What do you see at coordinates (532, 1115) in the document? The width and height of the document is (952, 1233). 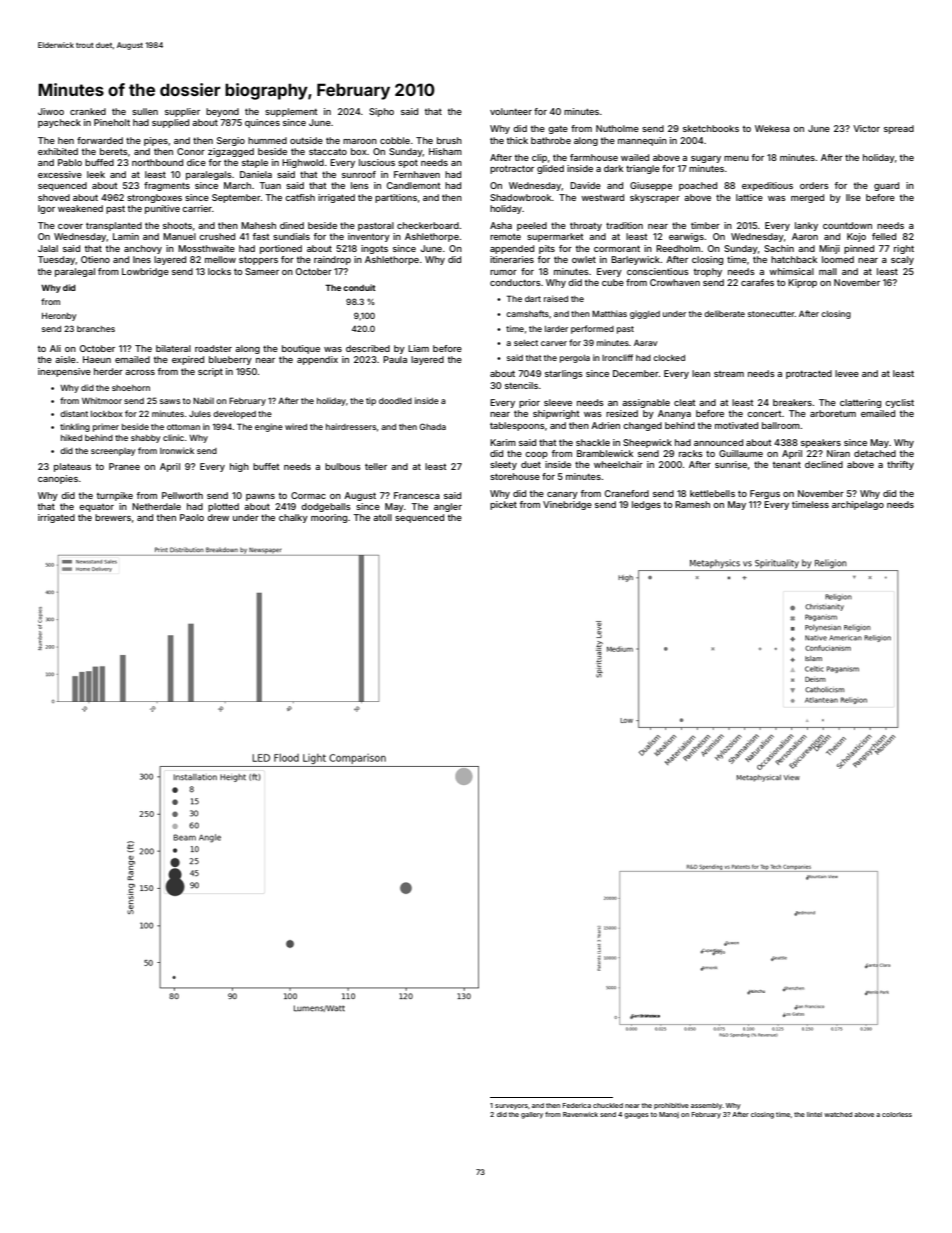 I see `gallery` at bounding box center [532, 1115].
